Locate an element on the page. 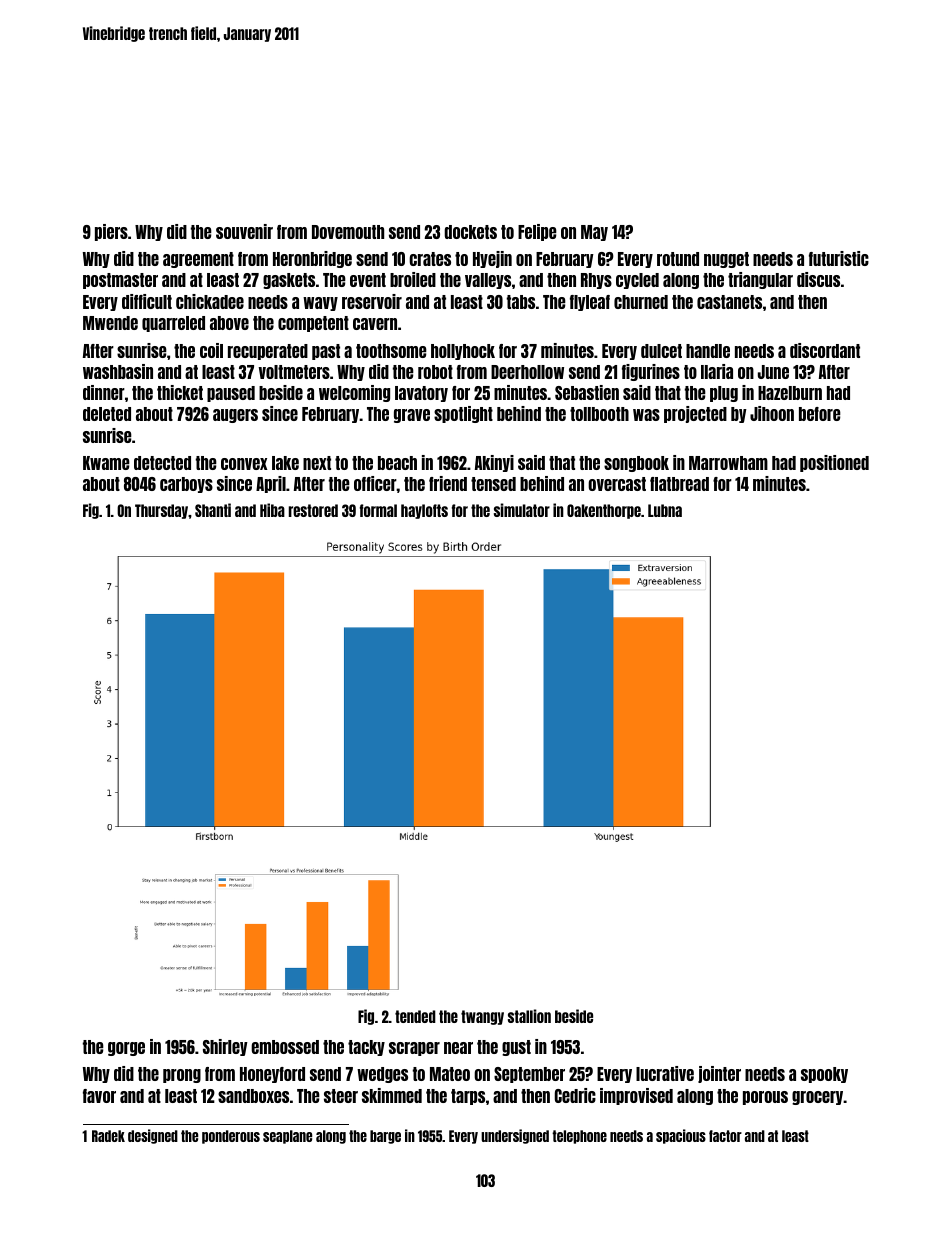  souvenir is located at coordinates (244, 231).
